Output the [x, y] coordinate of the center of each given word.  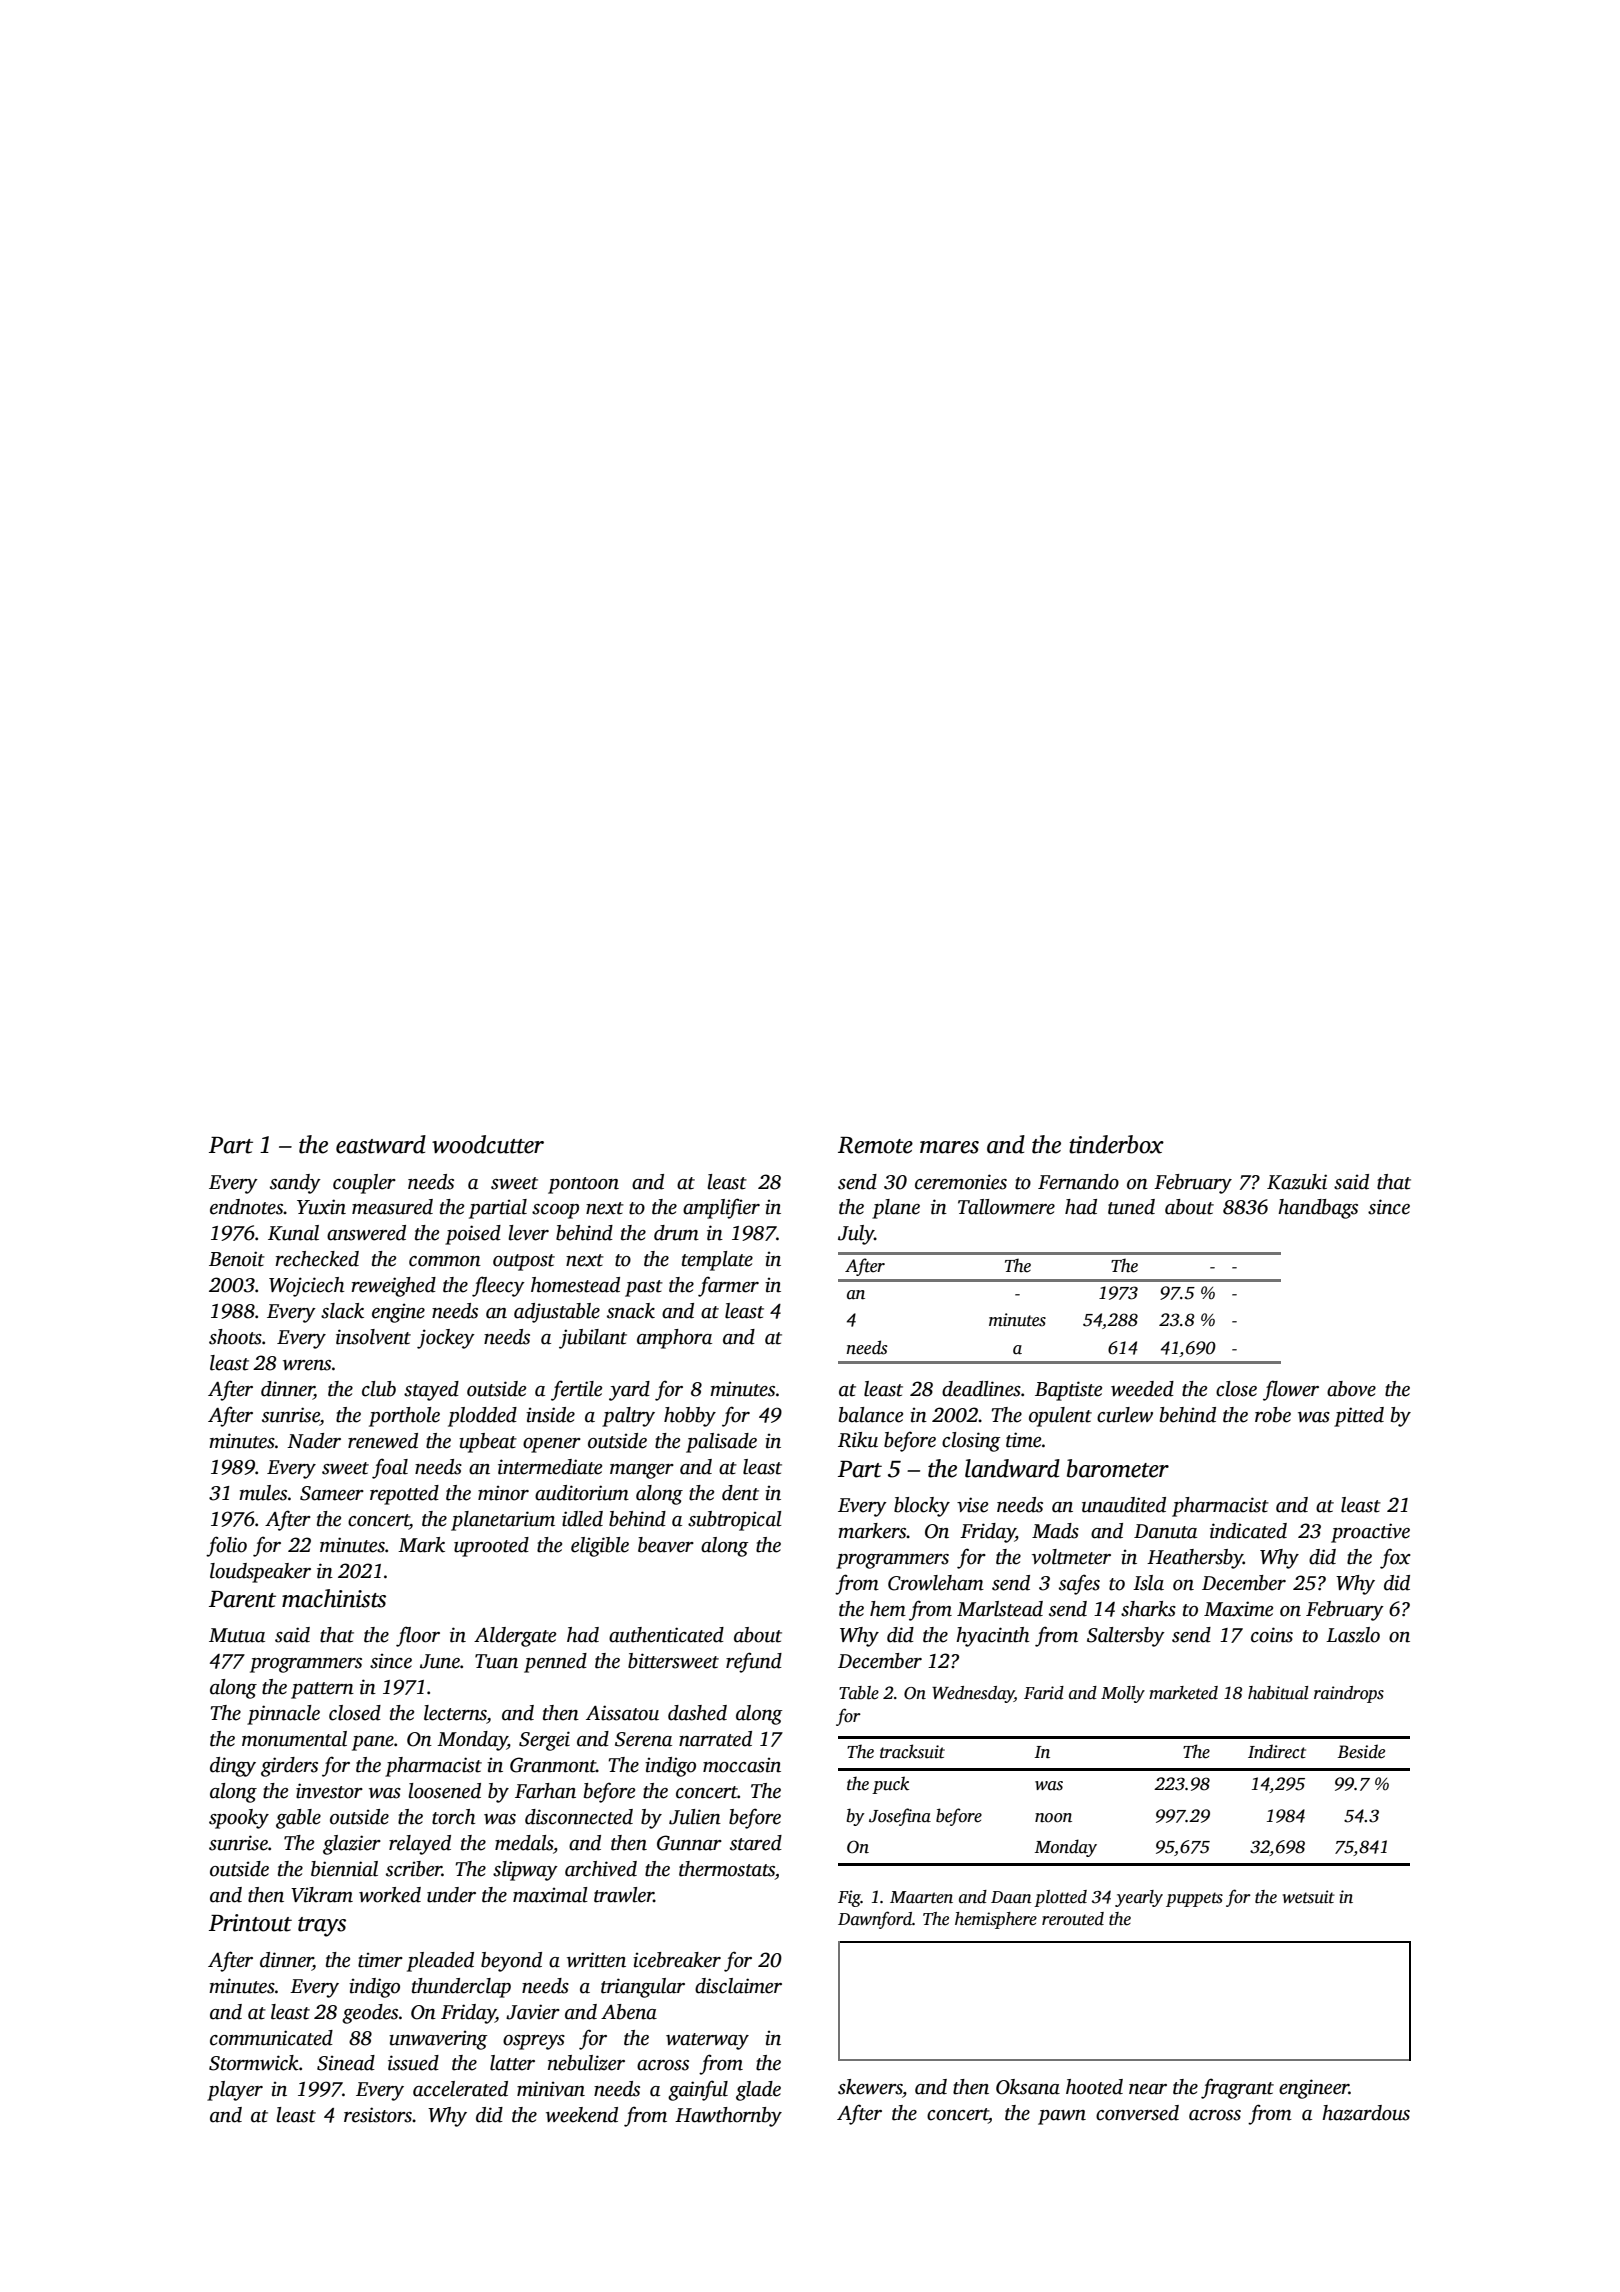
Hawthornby [728, 2117]
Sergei [544, 1741]
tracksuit [912, 1751]
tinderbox [1116, 1144]
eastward [381, 1144]
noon [1053, 1818]
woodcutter [488, 1144]
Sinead [346, 2063]
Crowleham [936, 1583]
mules [263, 1493]
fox [1395, 1558]
